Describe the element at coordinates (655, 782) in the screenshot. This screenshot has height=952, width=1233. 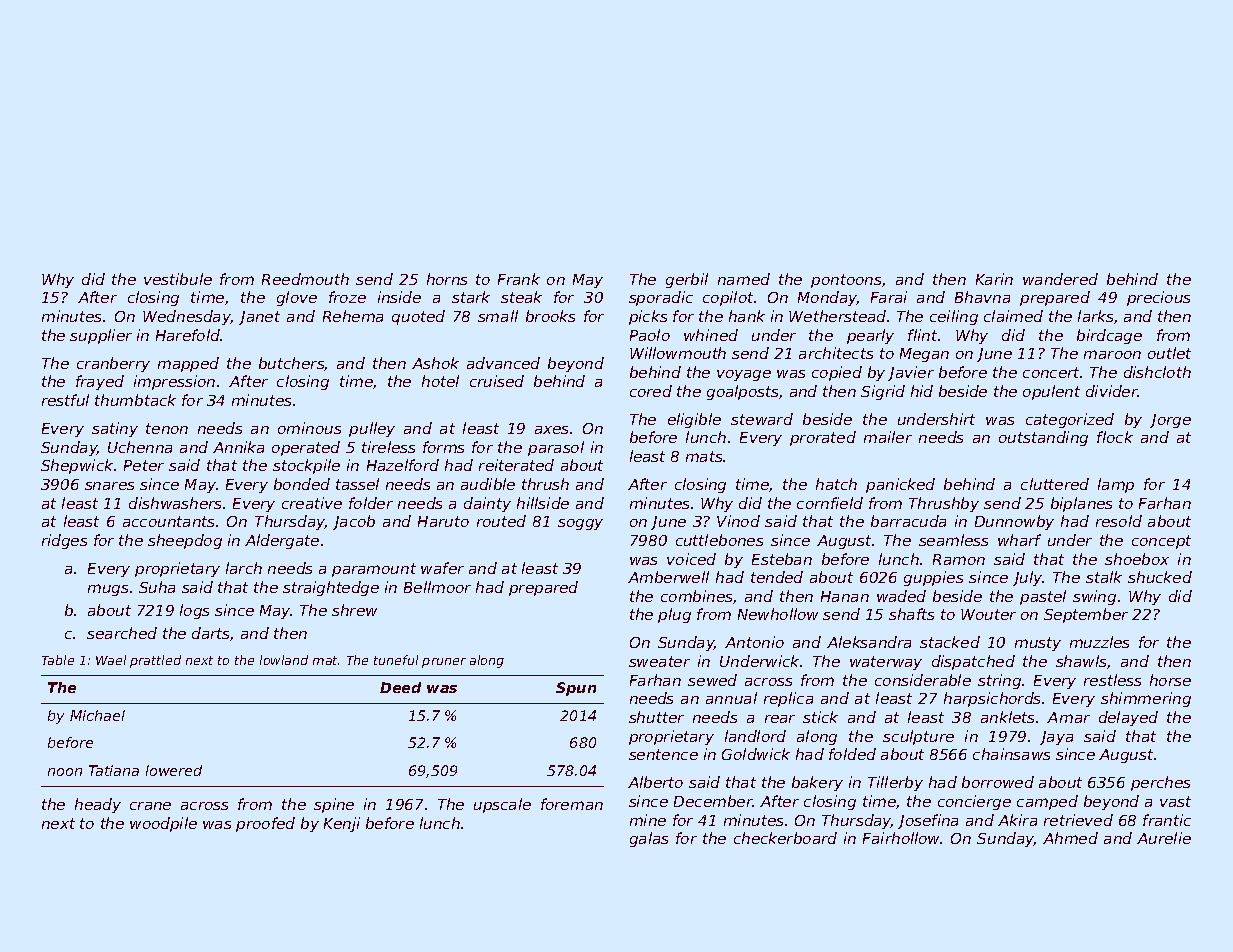
I see `Alberto` at that location.
